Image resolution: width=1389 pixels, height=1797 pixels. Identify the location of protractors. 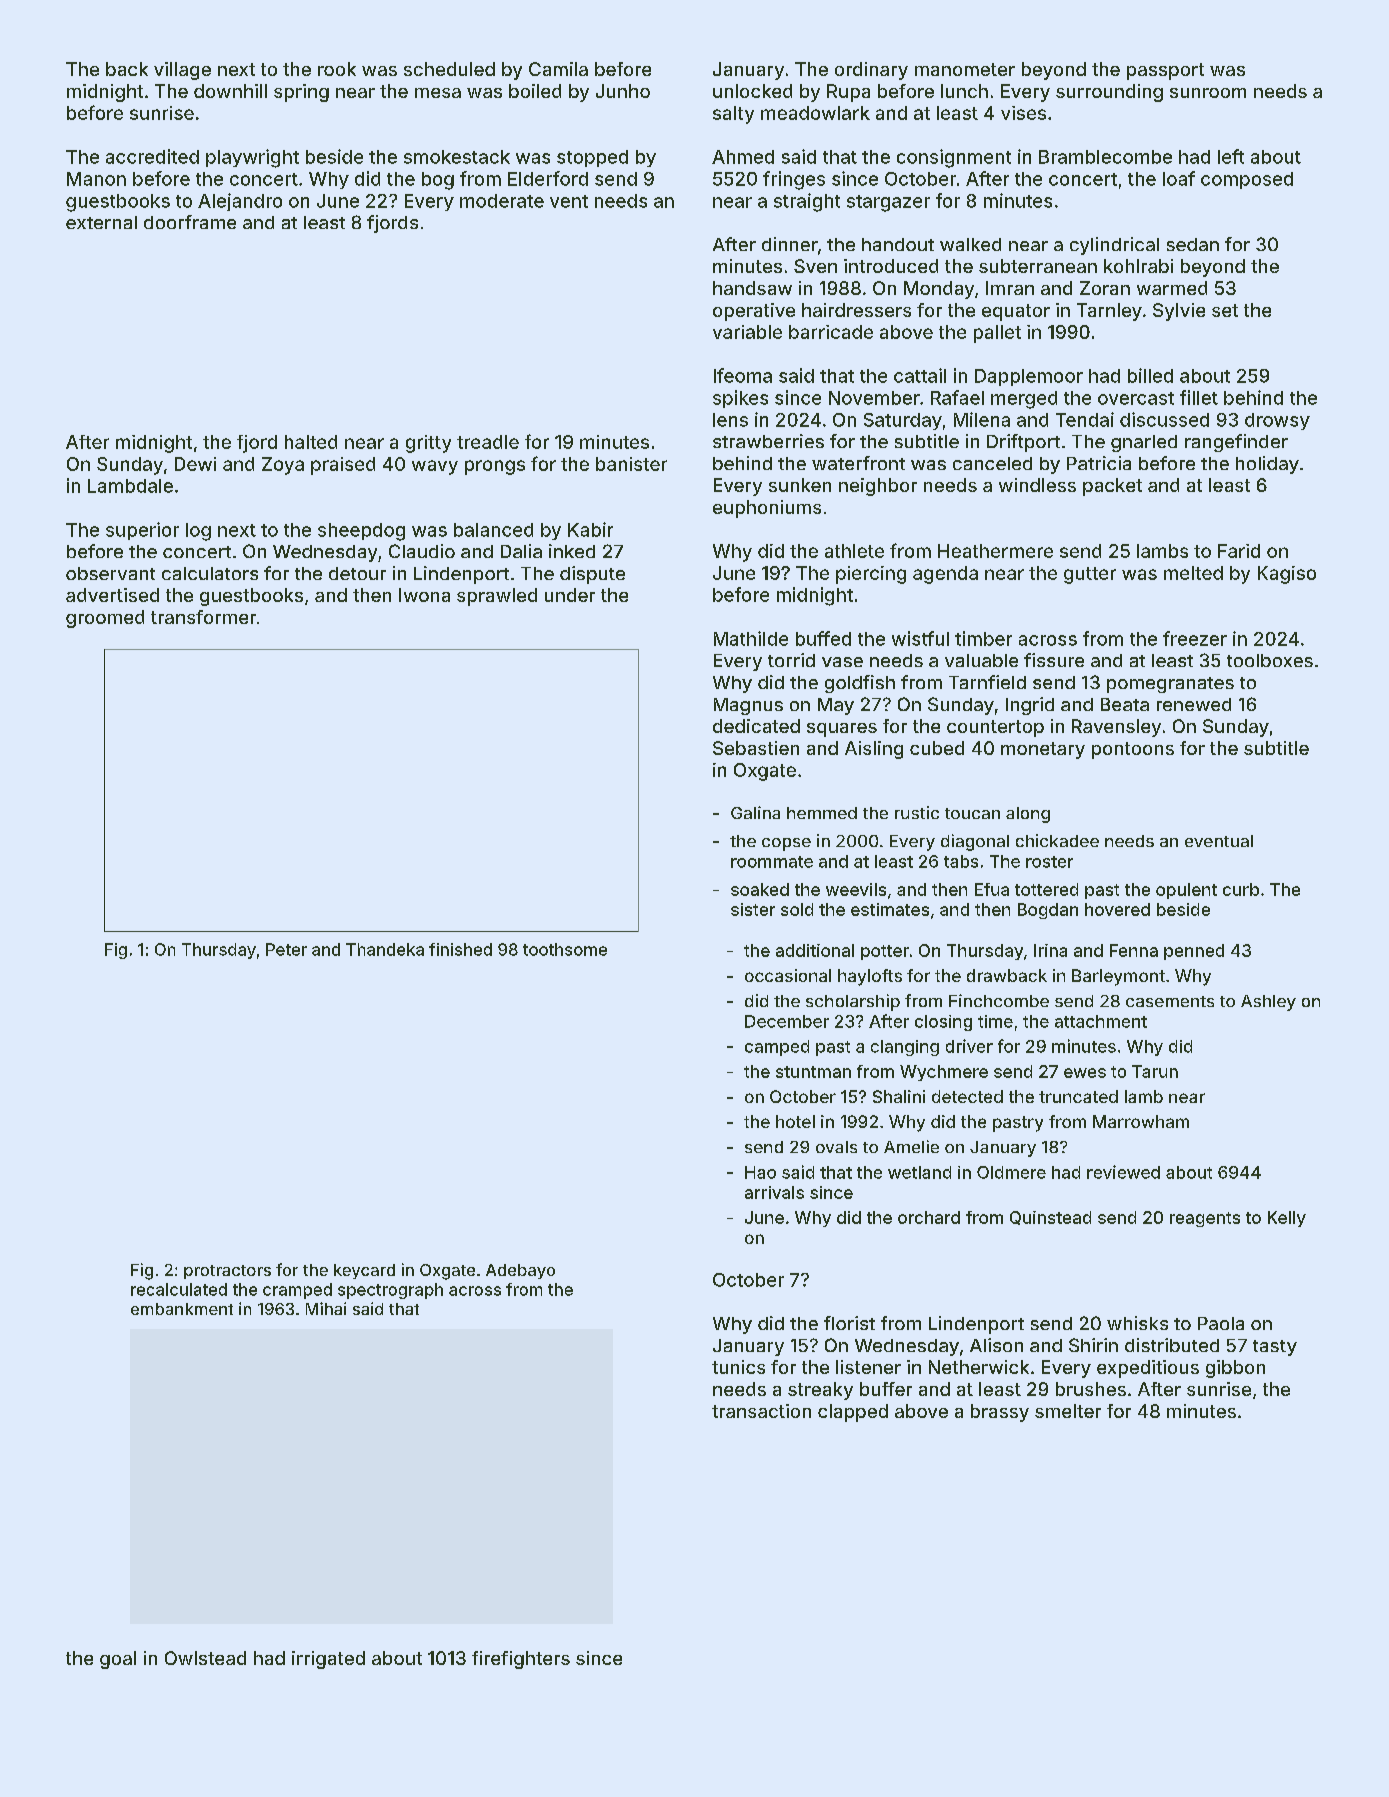
(227, 1272).
